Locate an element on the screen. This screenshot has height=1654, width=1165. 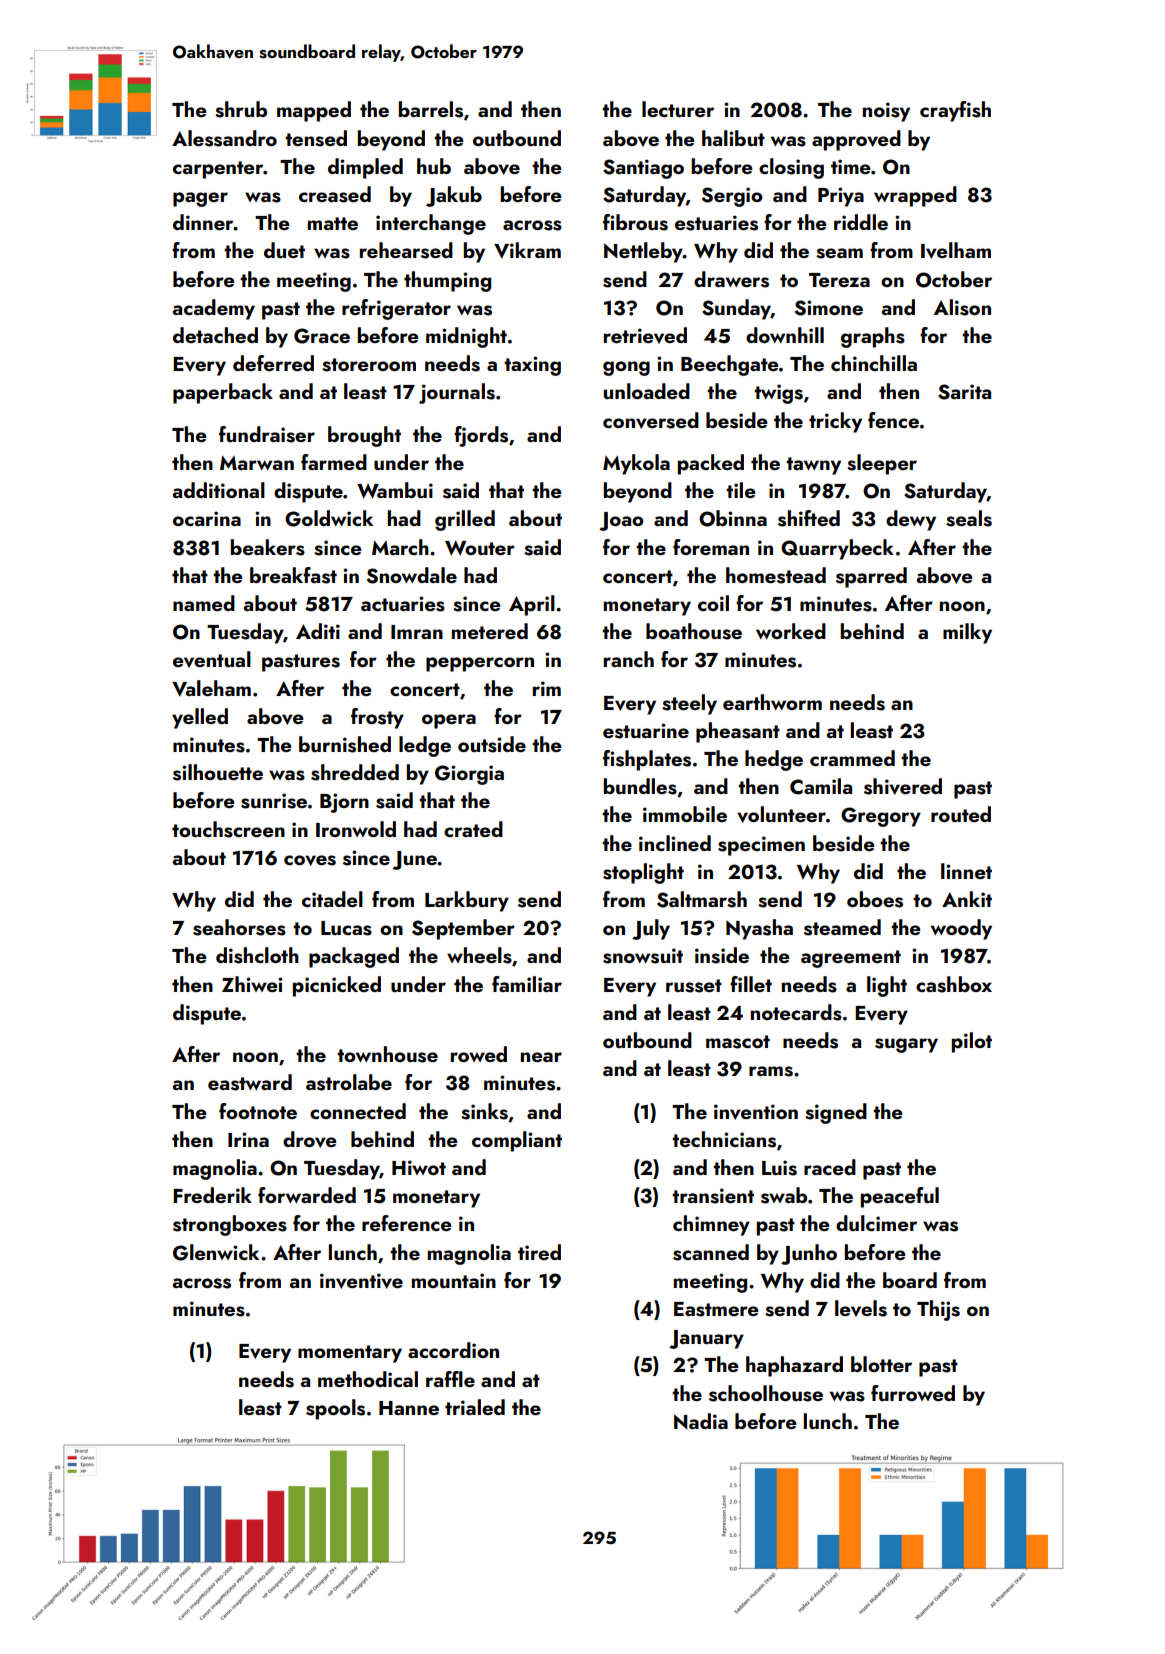
fishplates is located at coordinates (647, 760).
